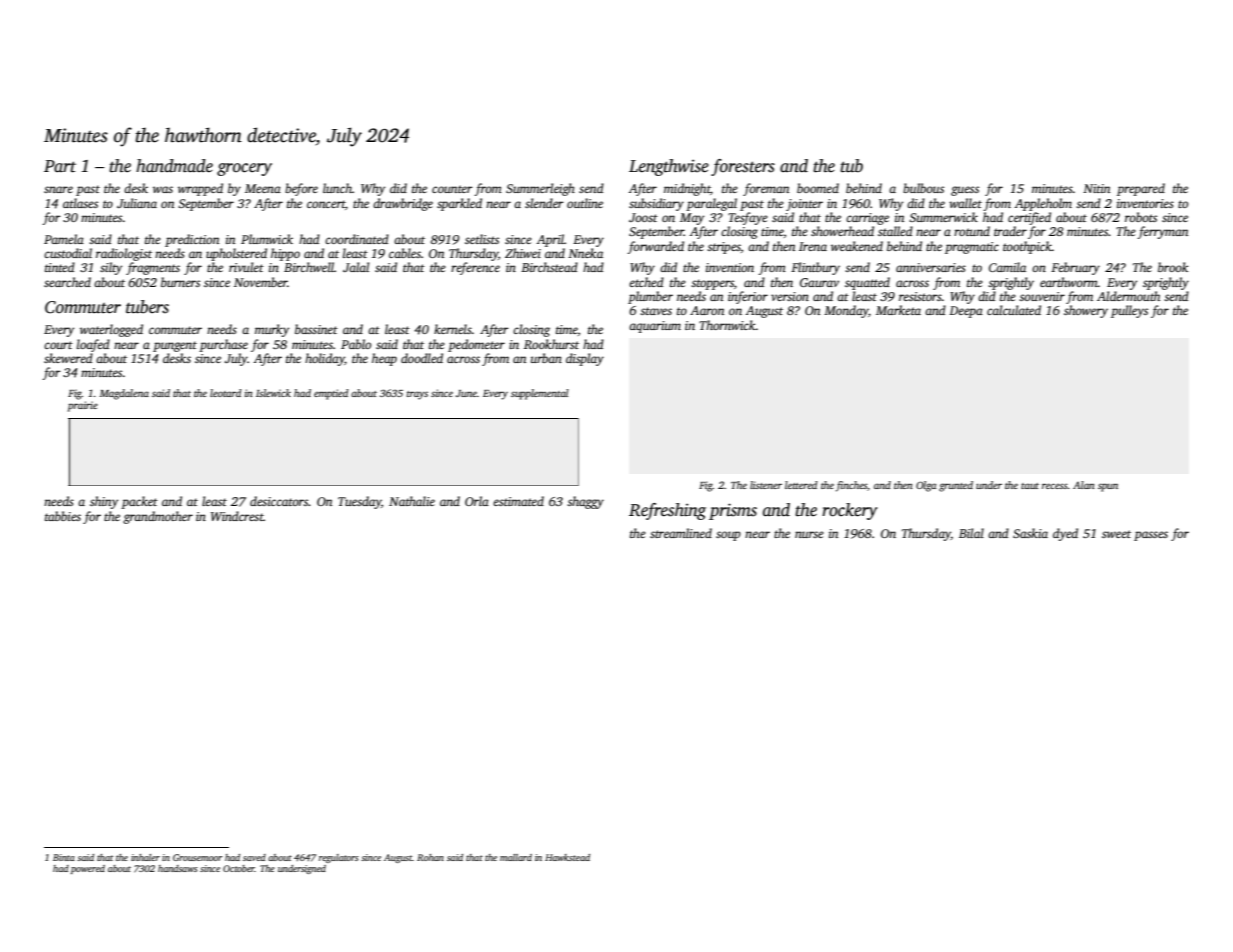  What do you see at coordinates (237, 516) in the image?
I see `Windcrest` at bounding box center [237, 516].
